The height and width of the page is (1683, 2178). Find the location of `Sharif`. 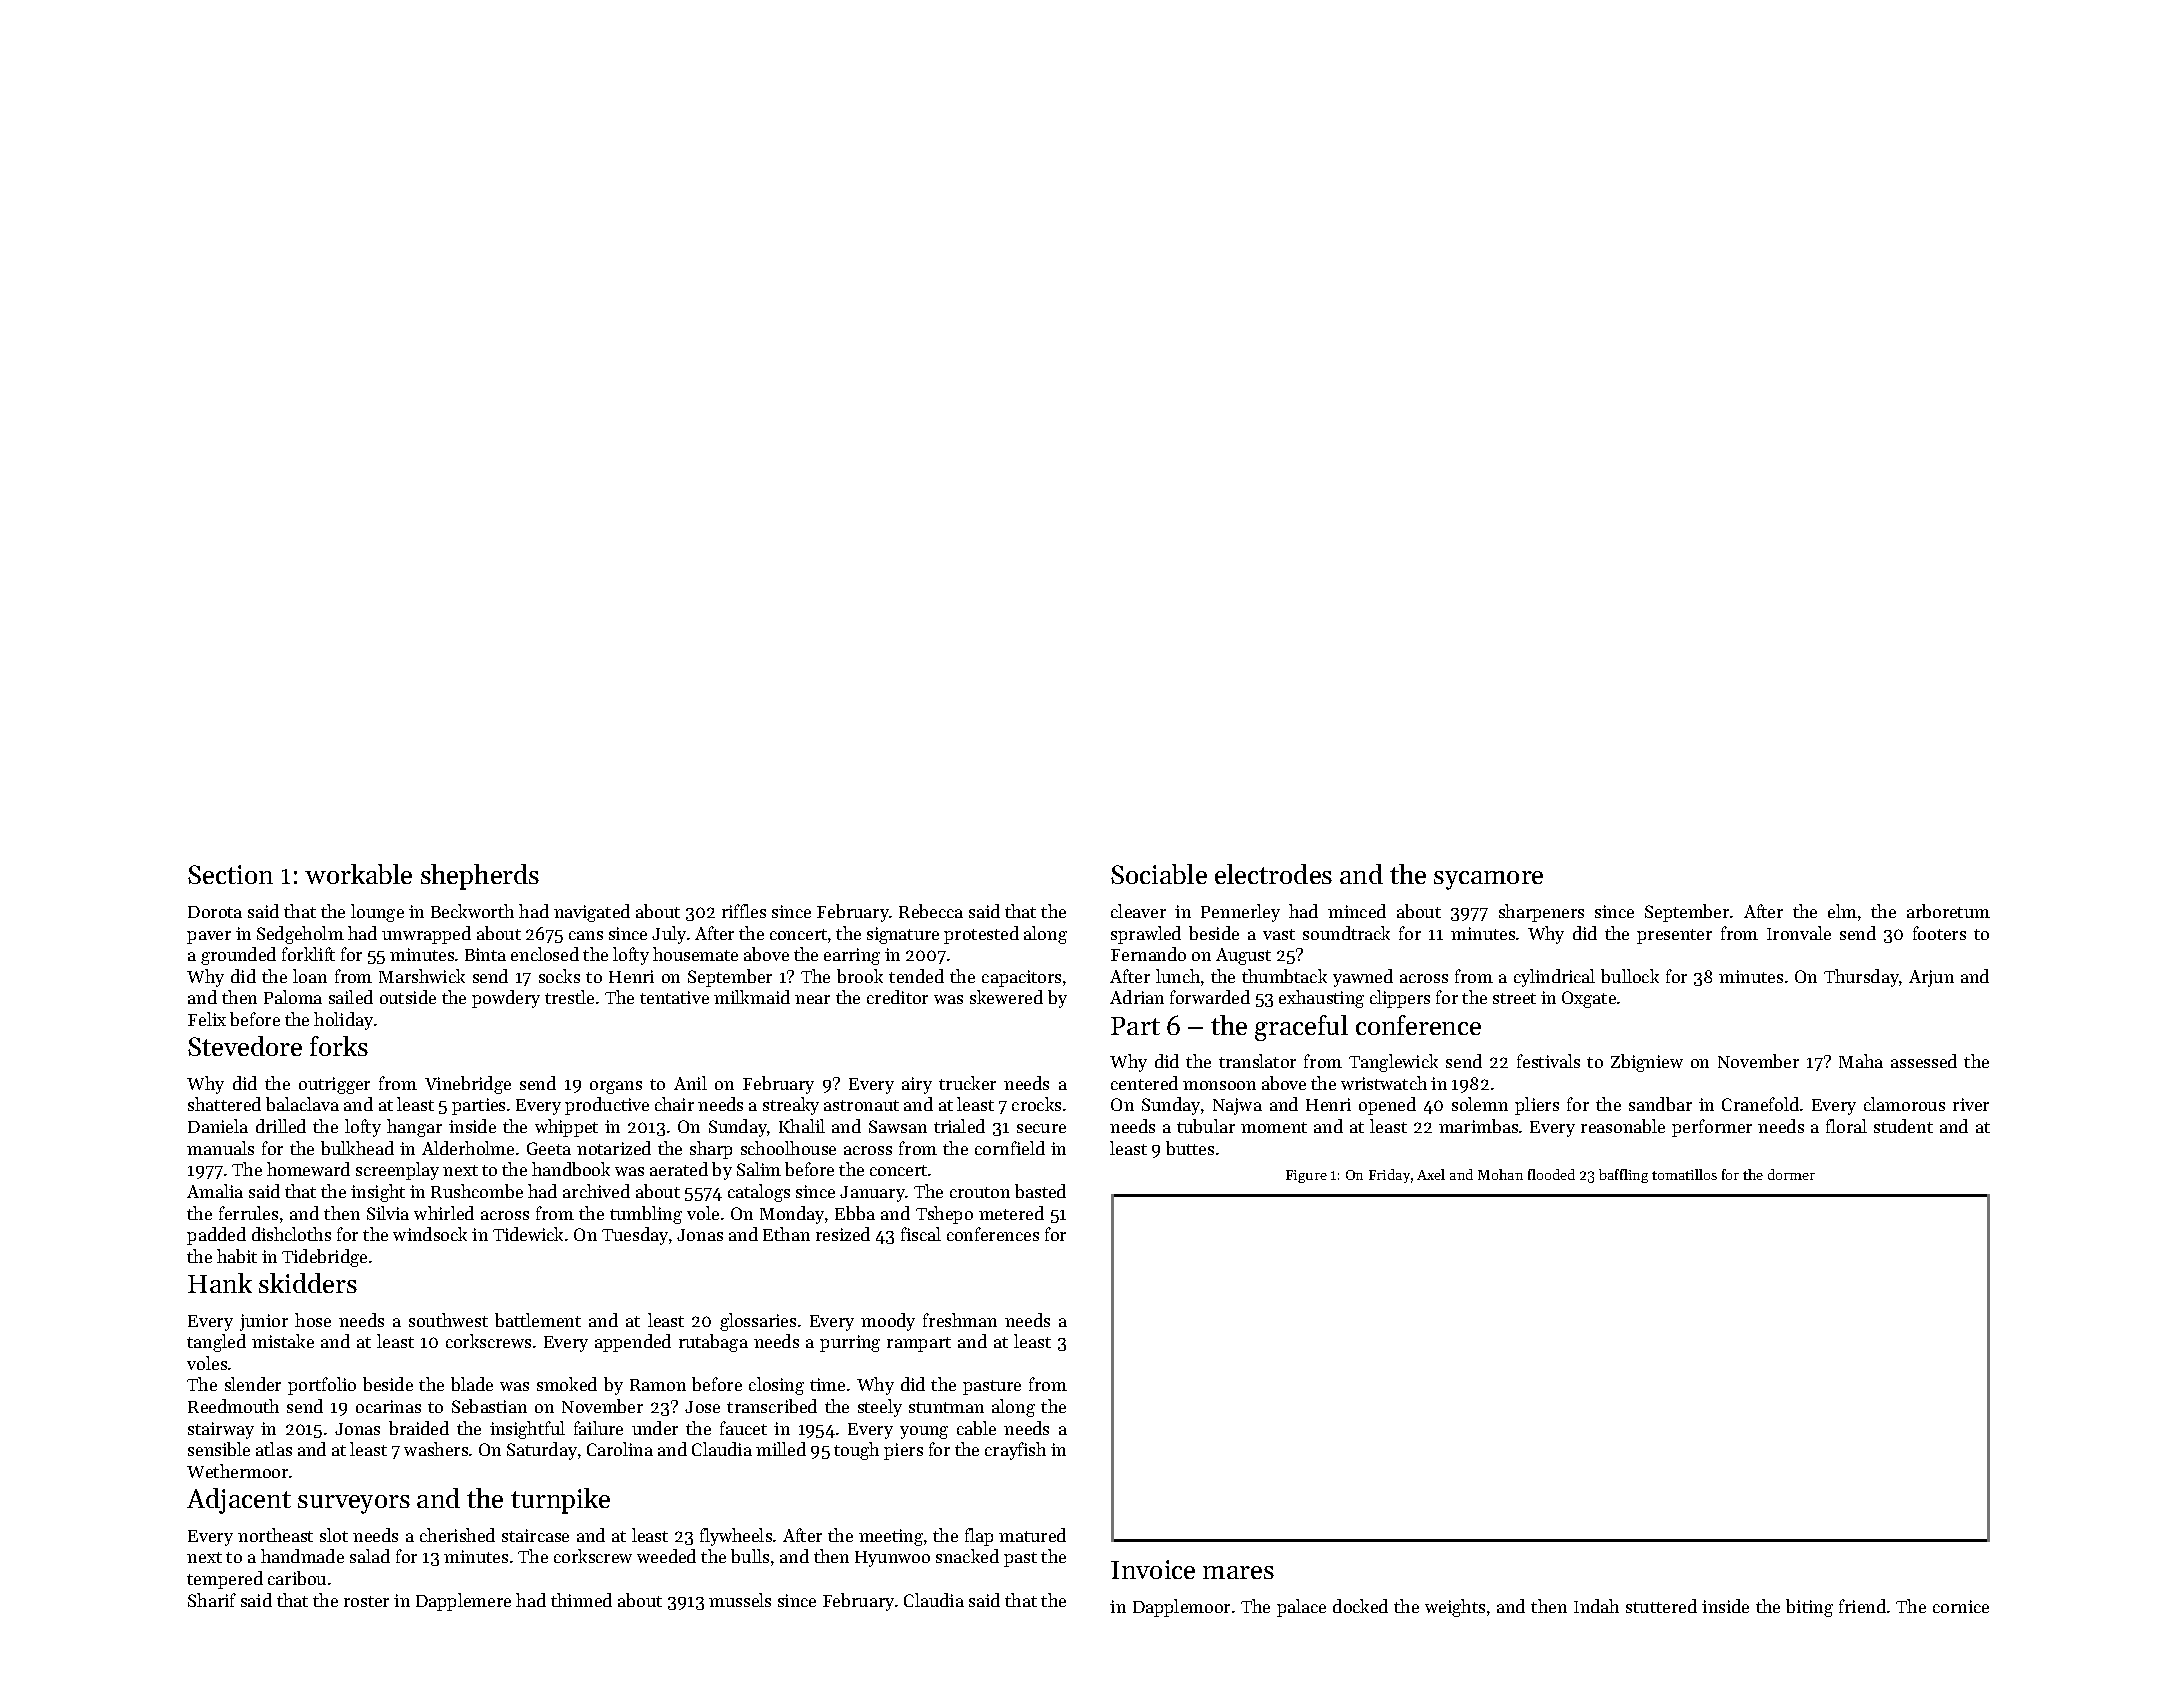

Sharif is located at coordinates (212, 1600).
